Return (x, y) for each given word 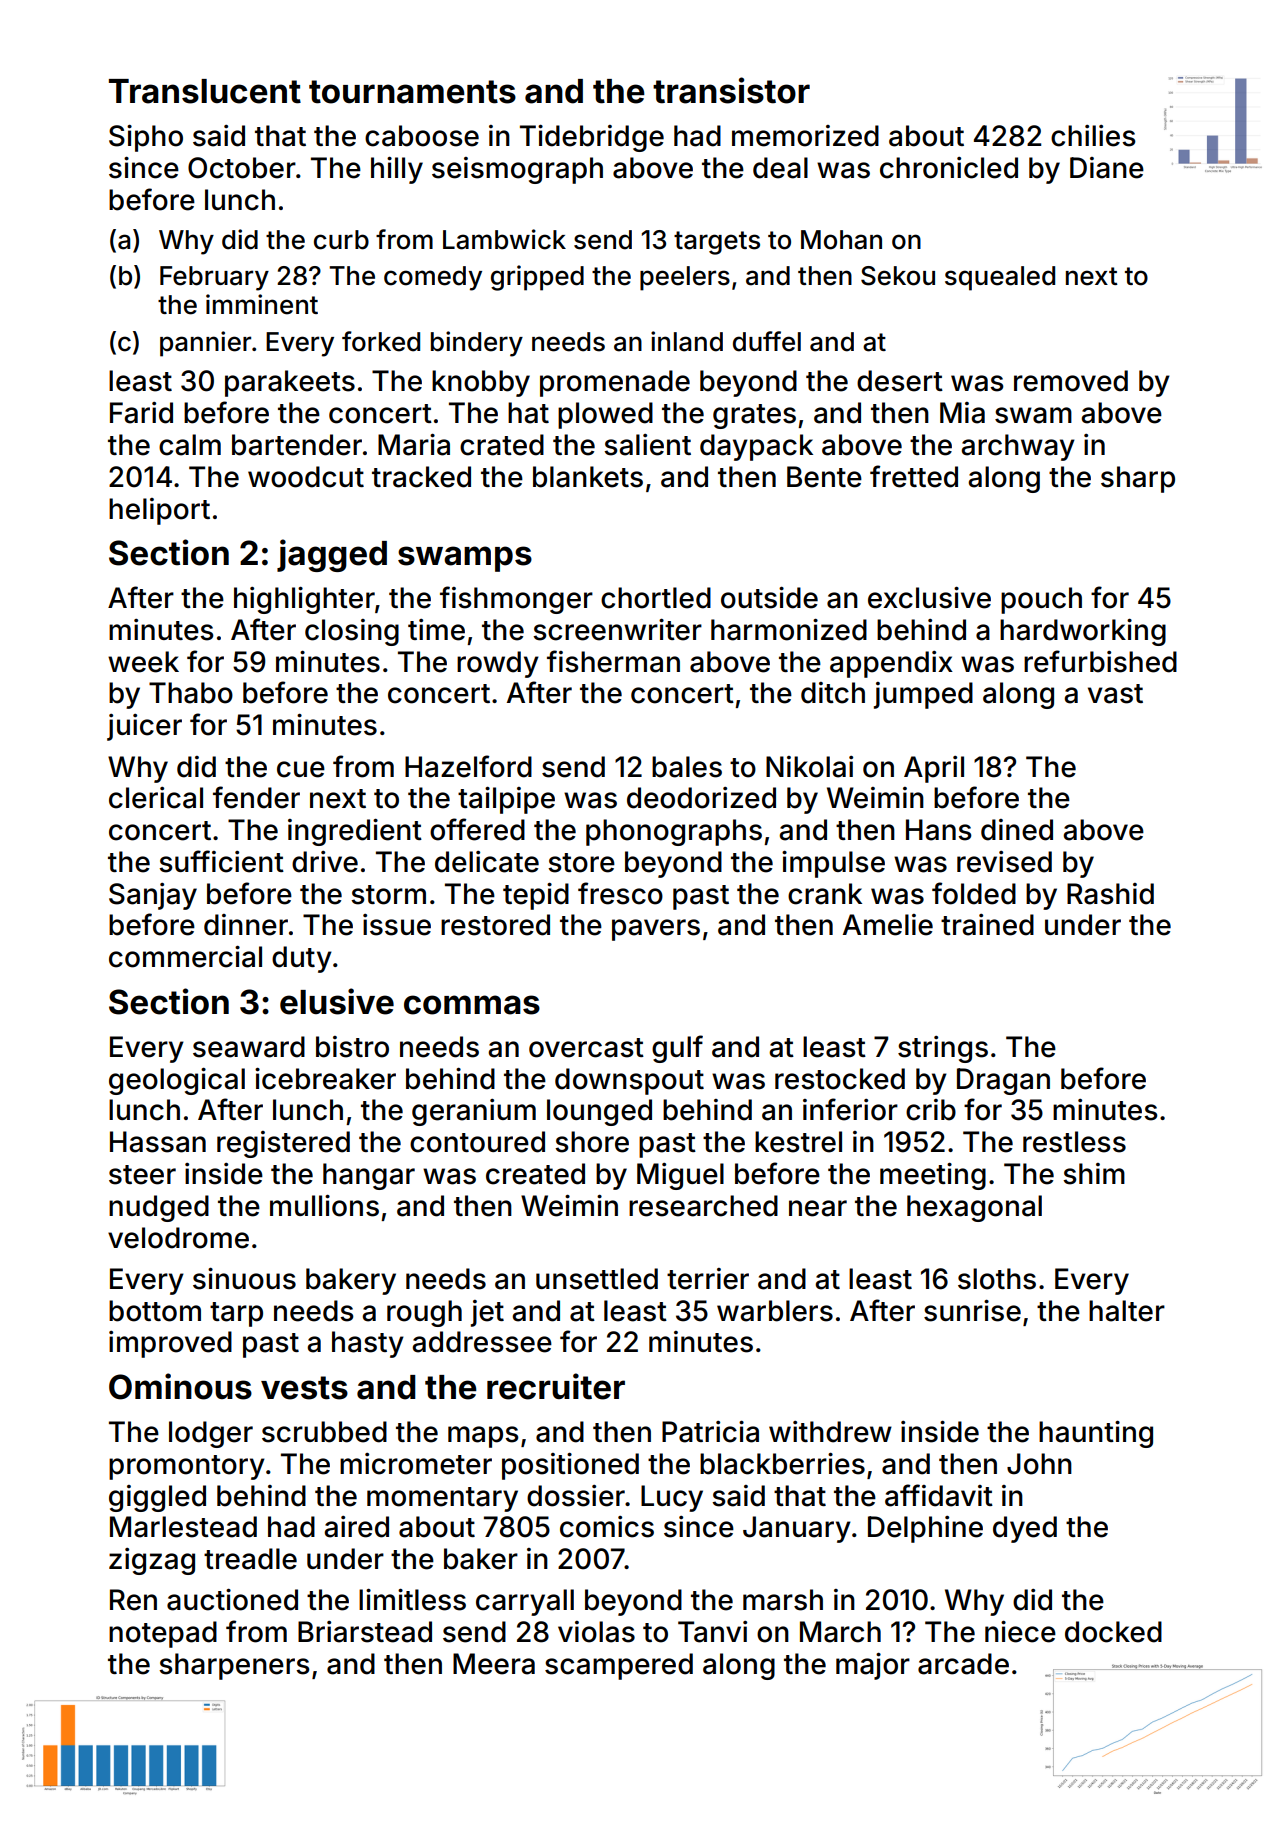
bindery (477, 344)
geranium (474, 1112)
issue (397, 925)
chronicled (949, 168)
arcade (963, 1664)
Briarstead (365, 1632)
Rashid (1110, 894)
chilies (1093, 136)
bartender (297, 445)
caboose (422, 136)
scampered (619, 1666)
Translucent (205, 91)
